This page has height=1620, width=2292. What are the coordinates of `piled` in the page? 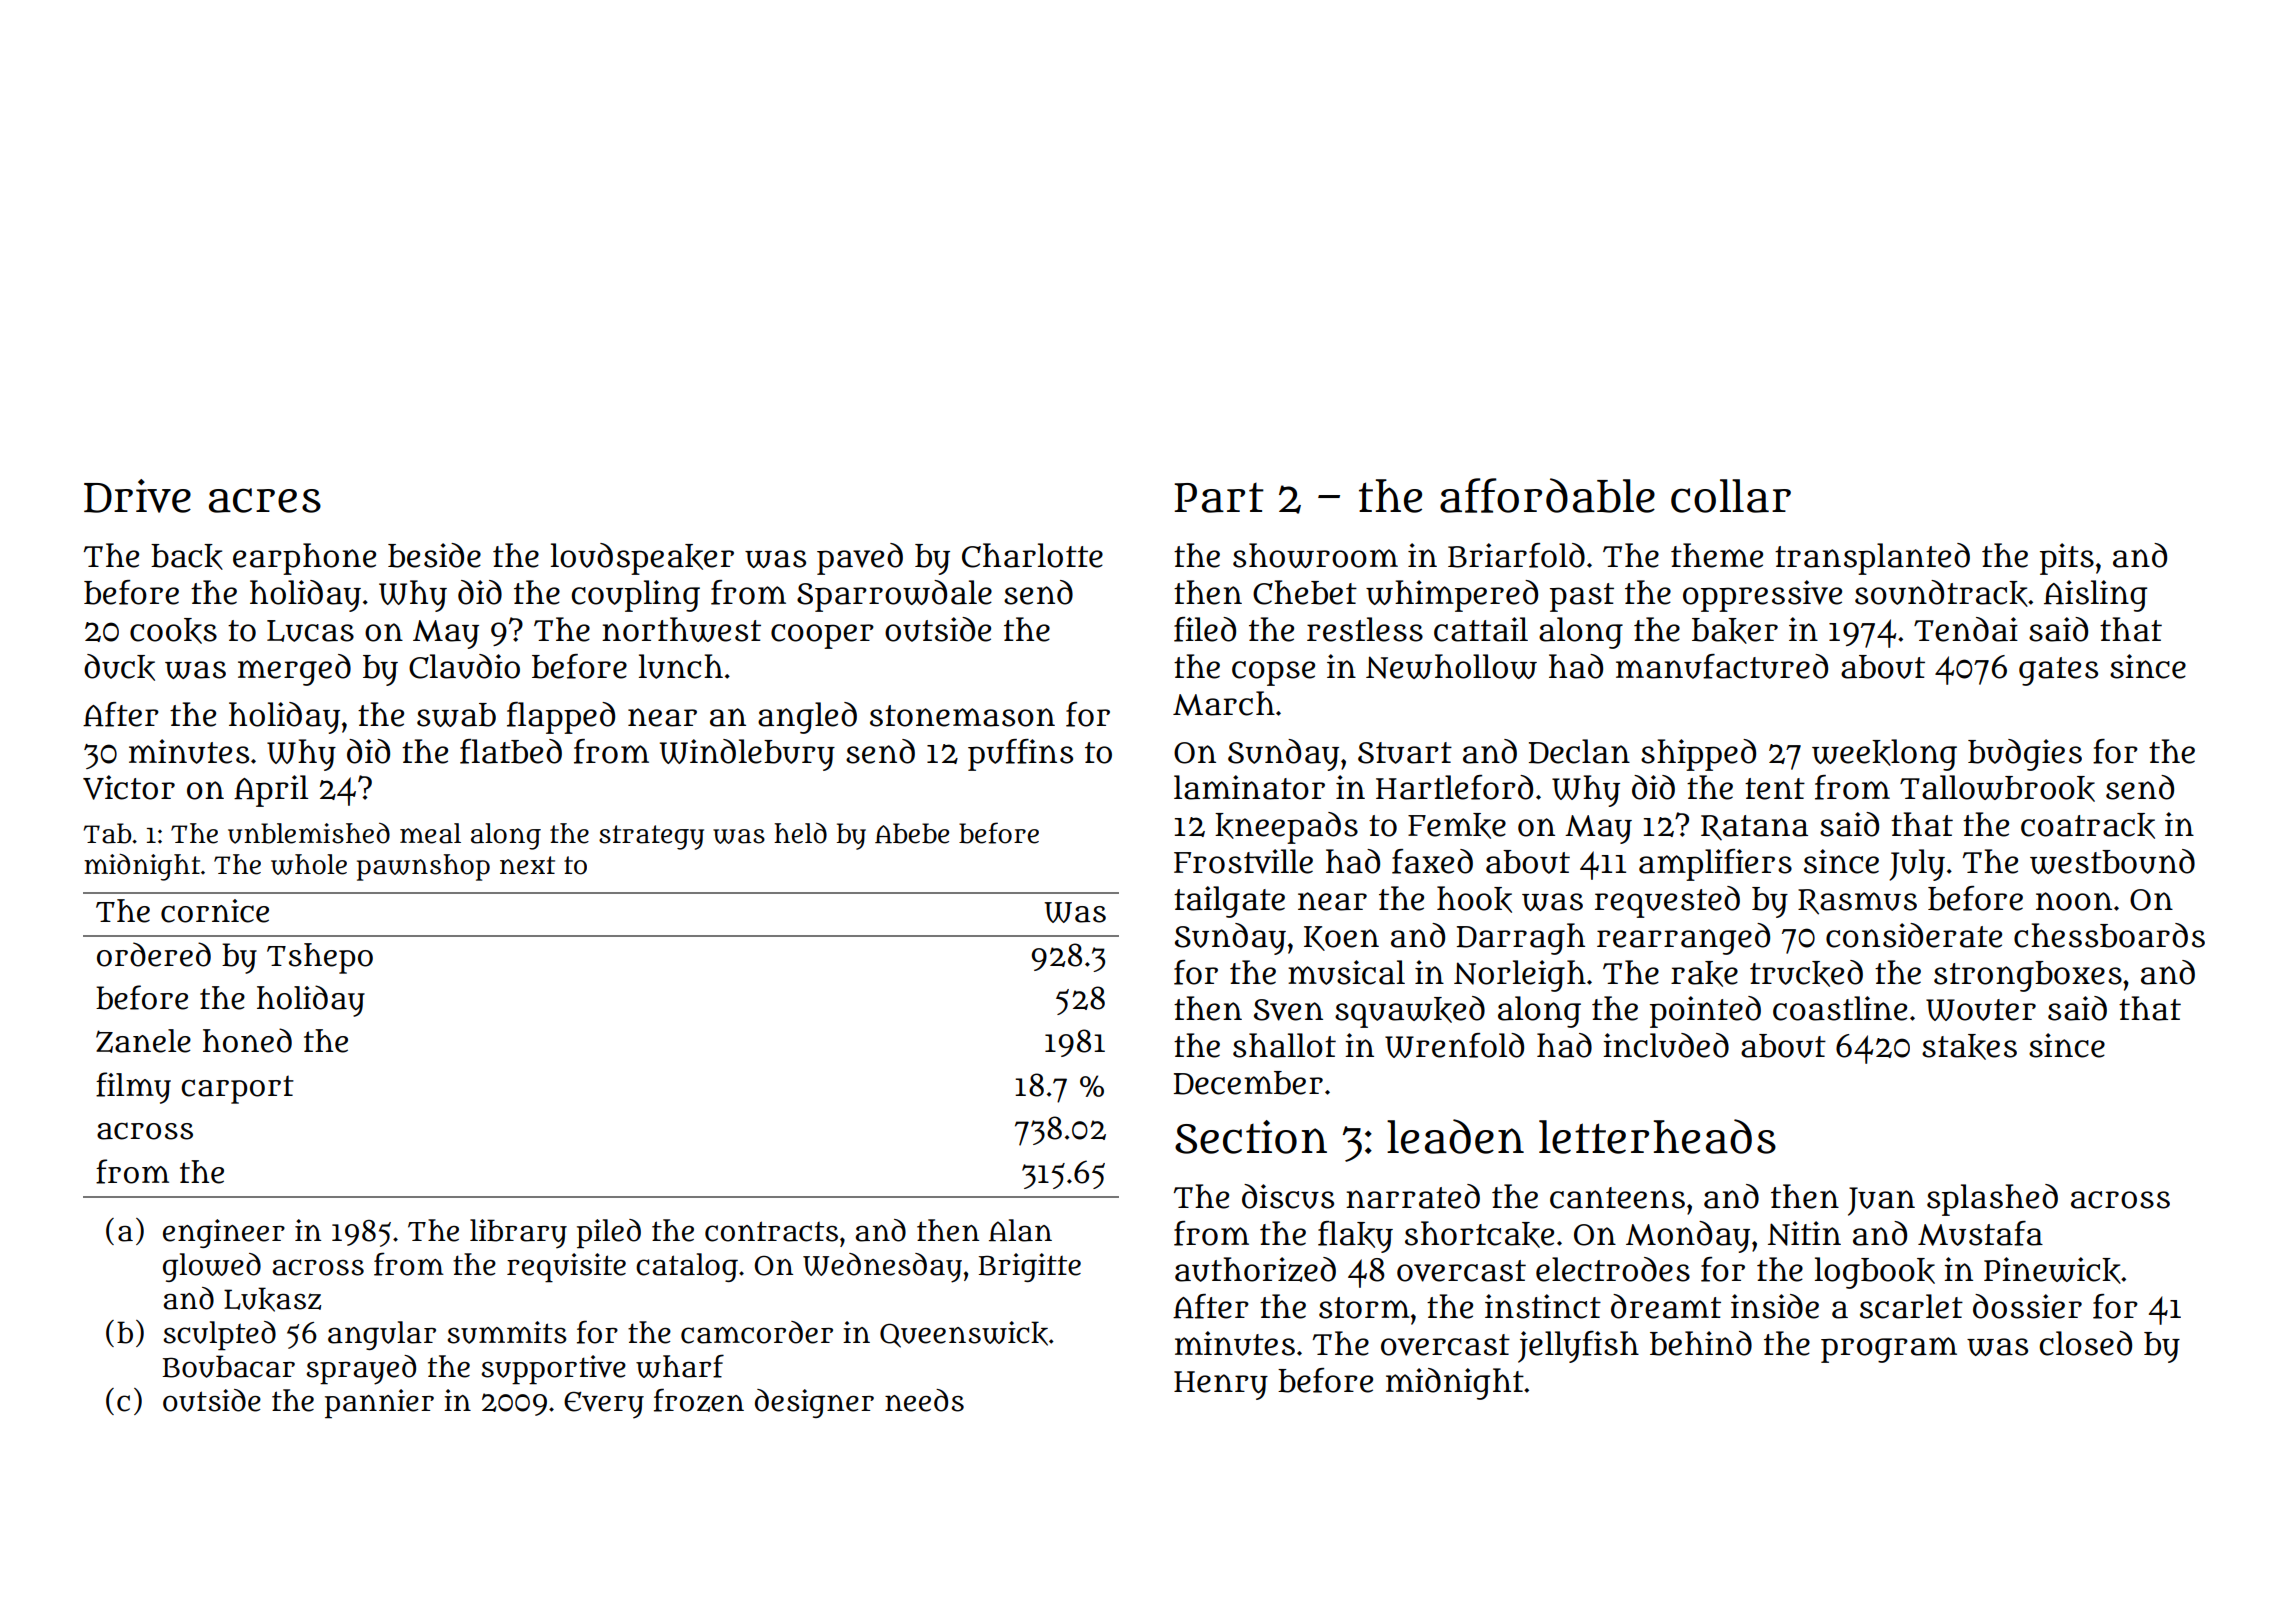 It's located at (609, 1234).
